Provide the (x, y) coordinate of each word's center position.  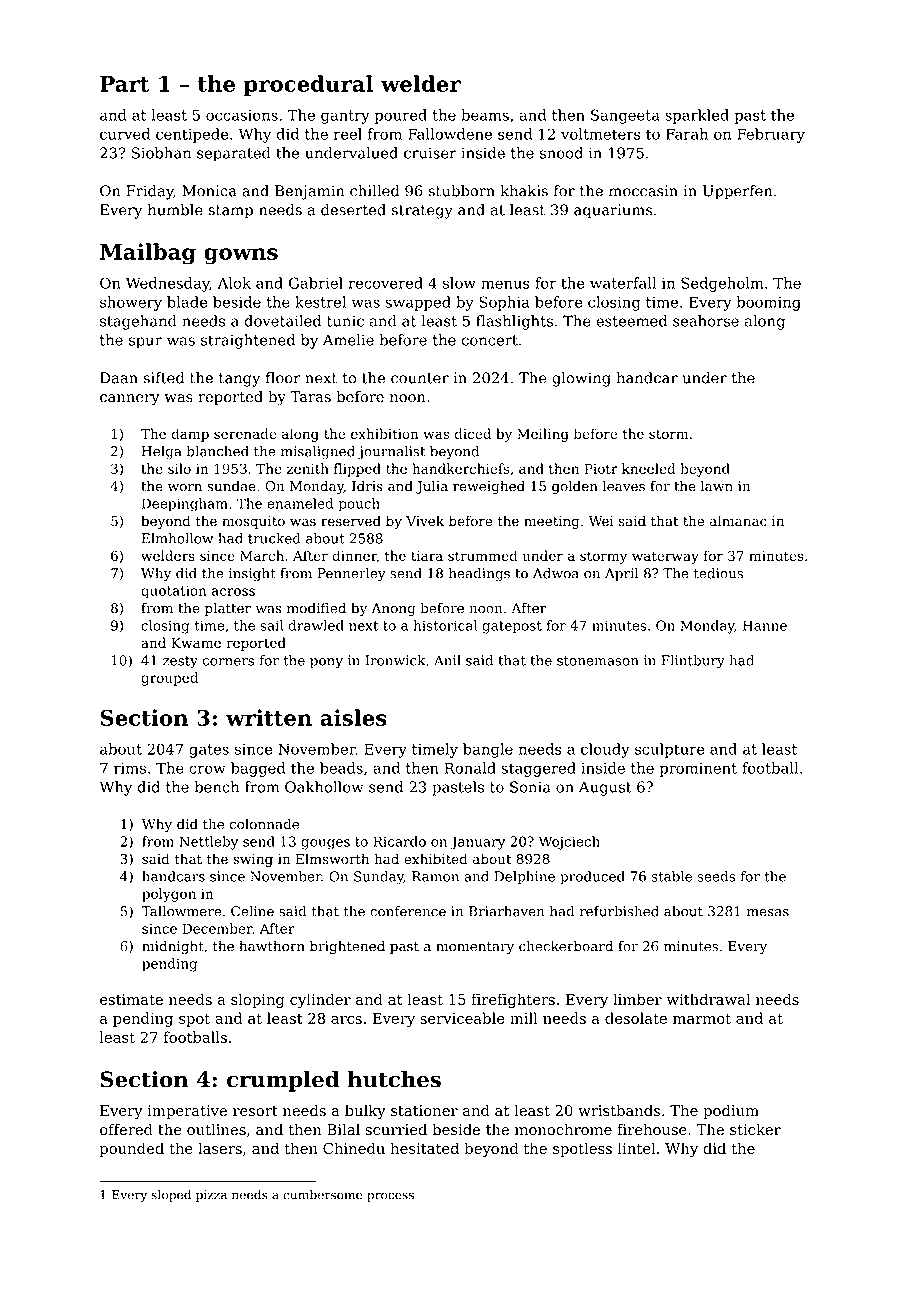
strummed (483, 555)
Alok (234, 283)
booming (769, 303)
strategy (422, 212)
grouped (169, 679)
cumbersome (322, 1195)
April (621, 574)
